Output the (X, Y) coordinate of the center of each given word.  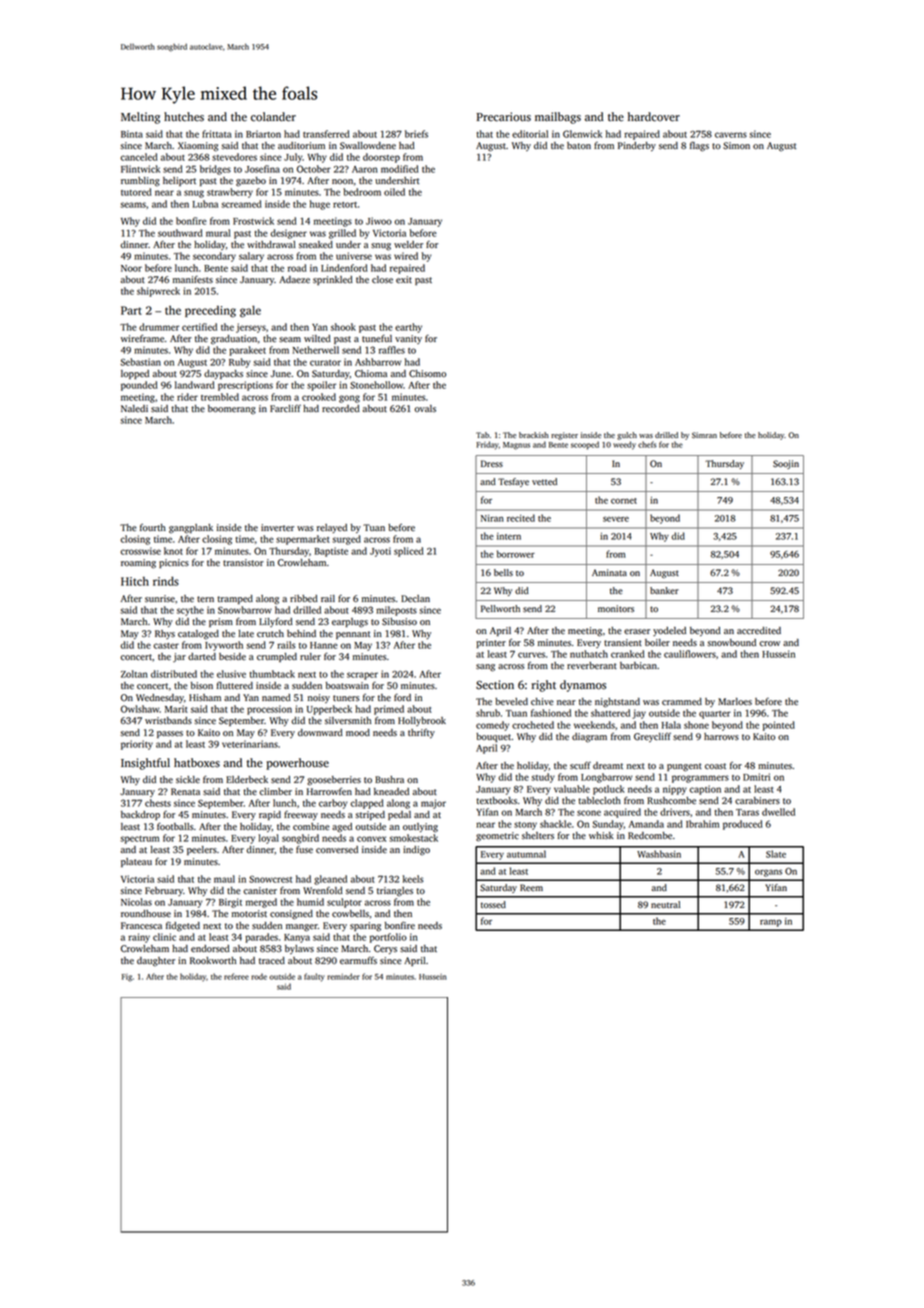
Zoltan (134, 674)
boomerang (232, 410)
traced (272, 961)
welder (408, 244)
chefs (647, 444)
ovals (425, 408)
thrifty (421, 733)
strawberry (230, 193)
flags (699, 147)
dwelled (778, 812)
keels (413, 879)
